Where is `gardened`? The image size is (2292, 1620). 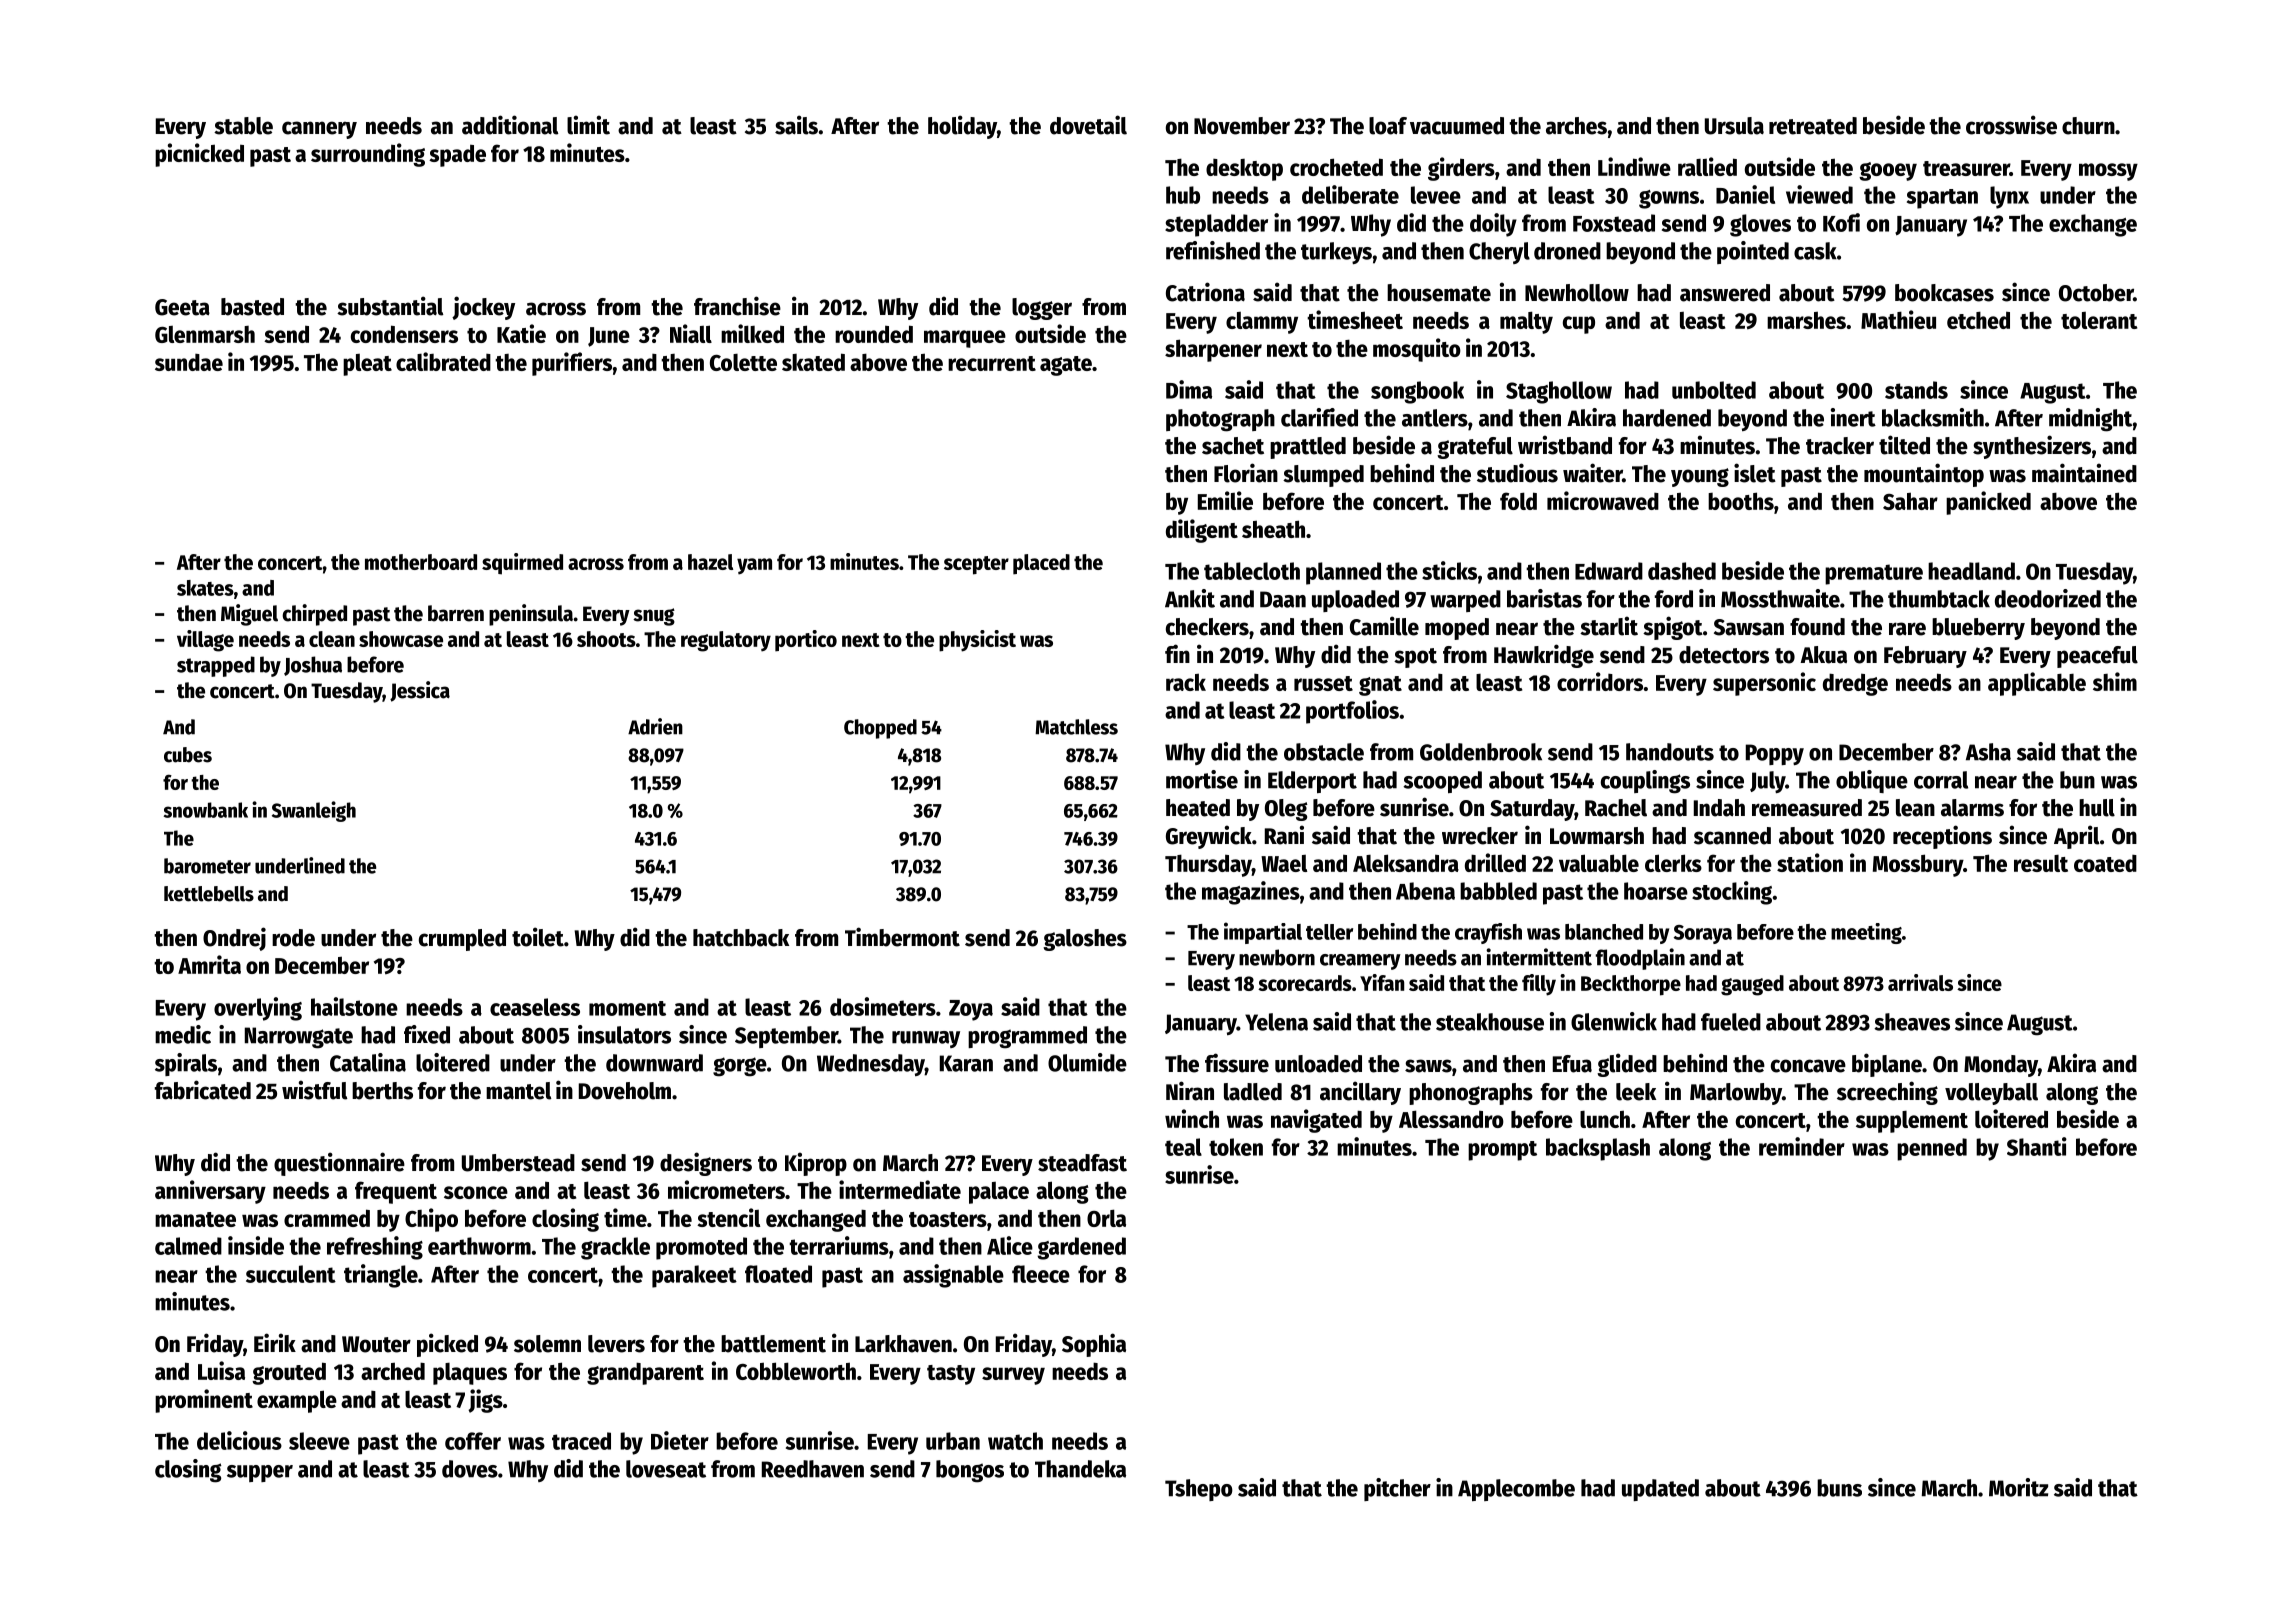 gardened is located at coordinates (1081, 1248).
